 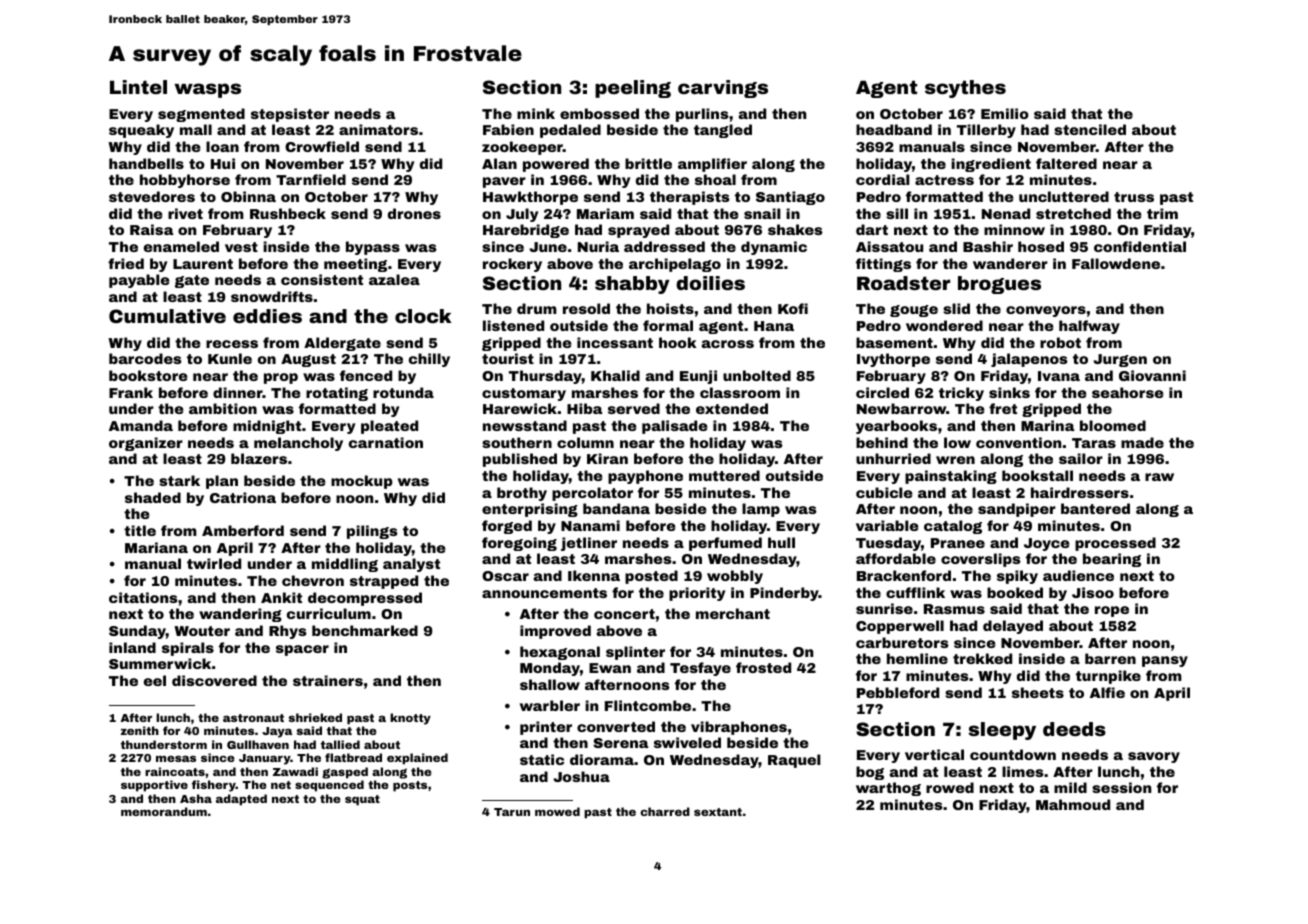 I want to click on peeling, so click(x=633, y=89).
